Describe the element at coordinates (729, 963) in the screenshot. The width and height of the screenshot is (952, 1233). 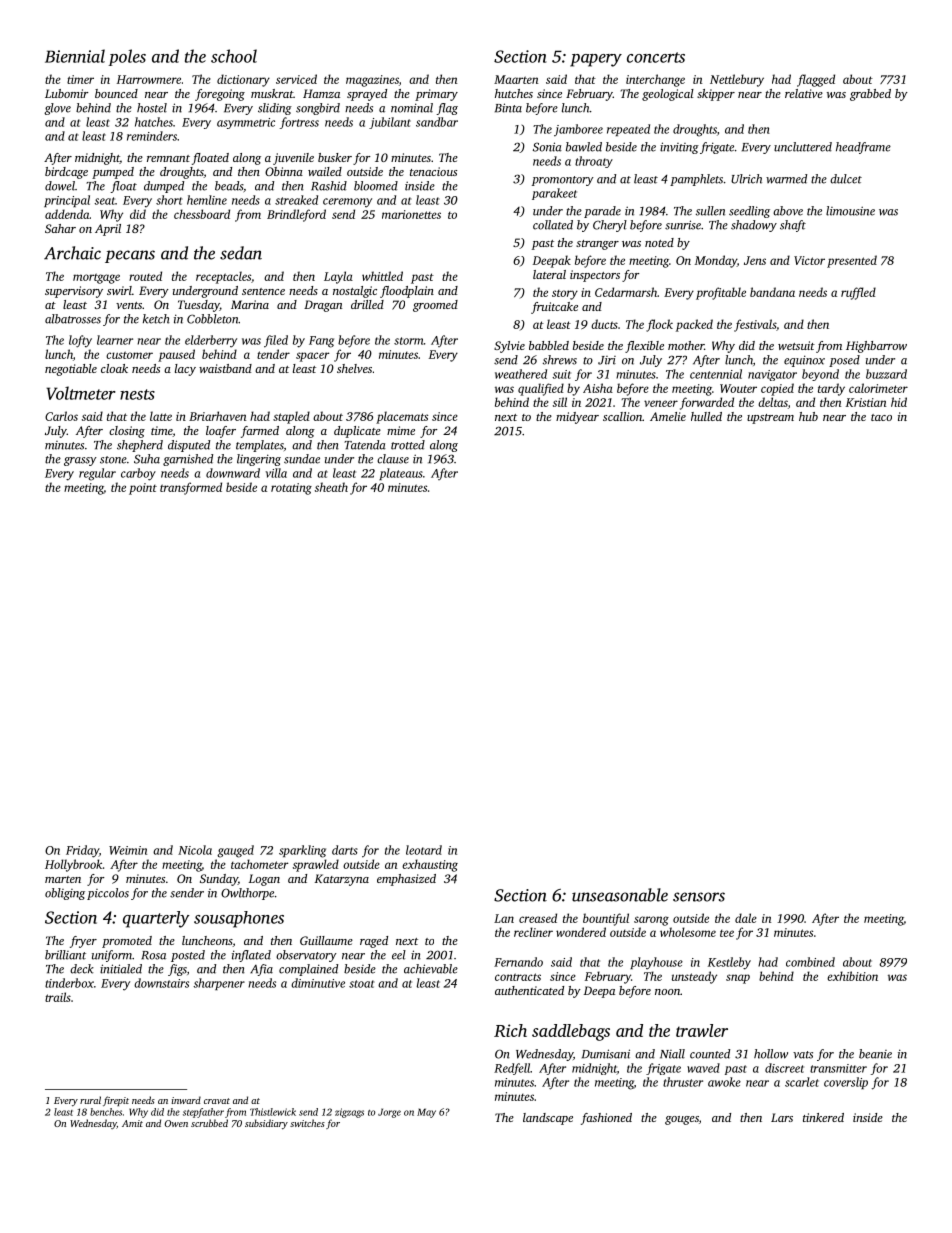
I see `Kestleby` at that location.
